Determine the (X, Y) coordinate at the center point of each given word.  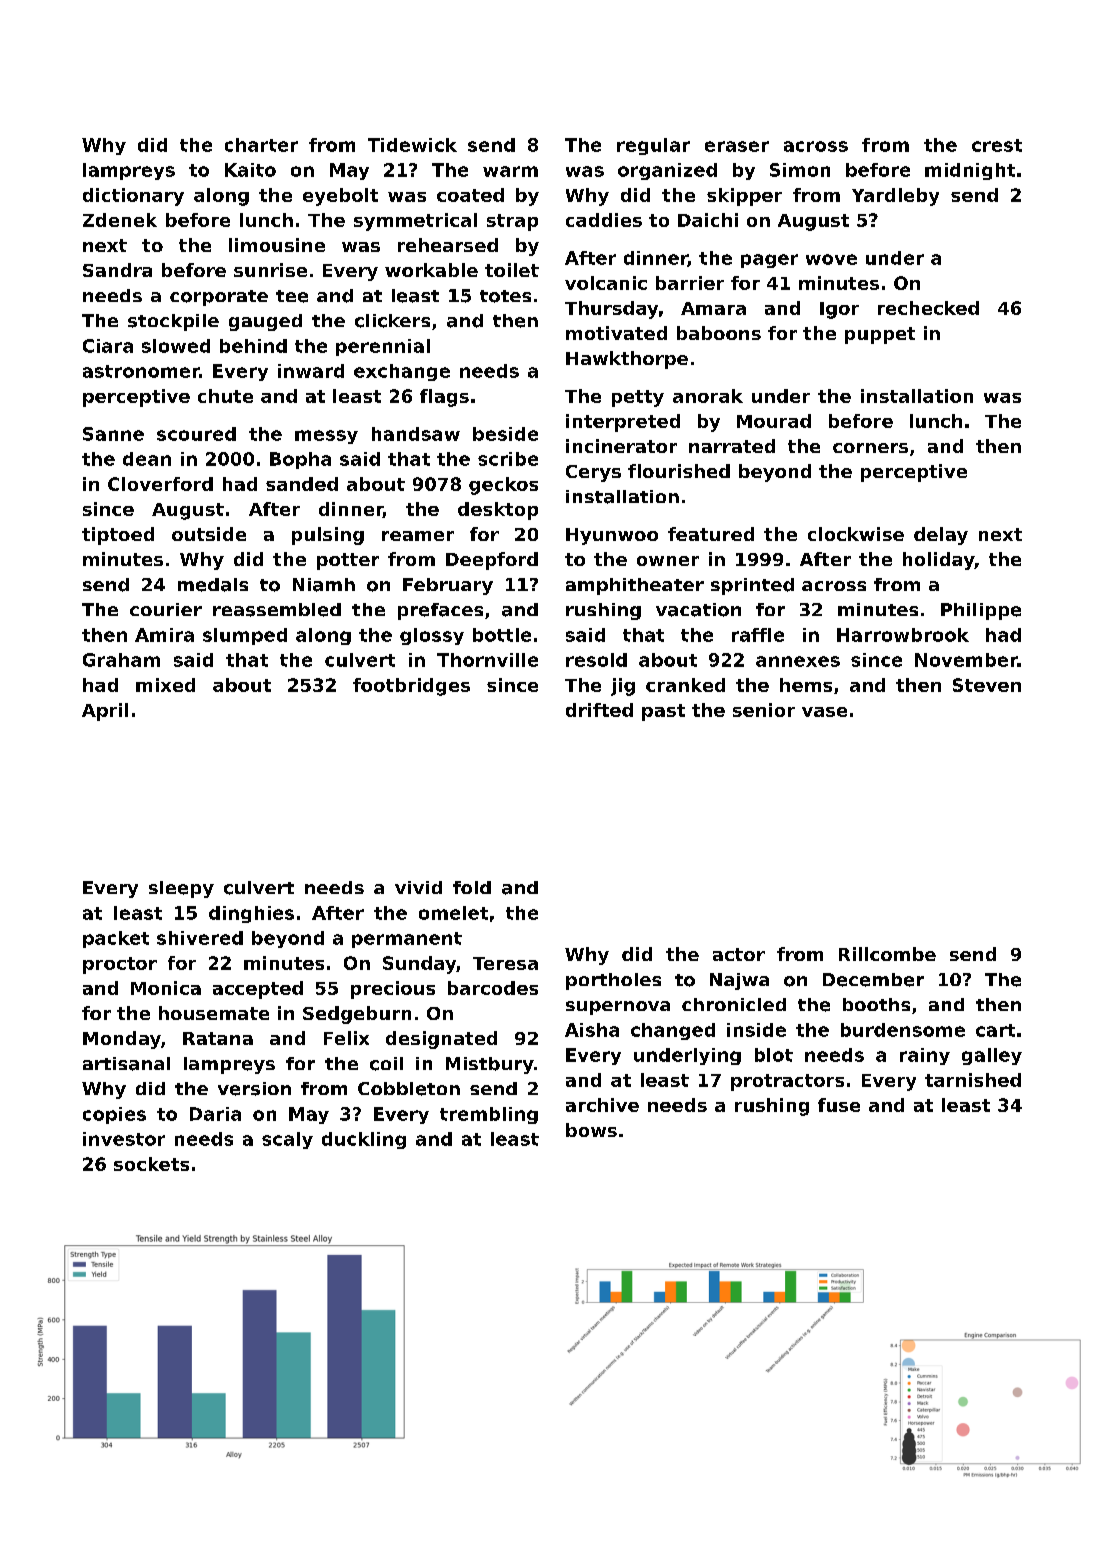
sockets (151, 1164)
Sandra (117, 270)
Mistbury (490, 1065)
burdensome (903, 1030)
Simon (800, 170)
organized (667, 171)
